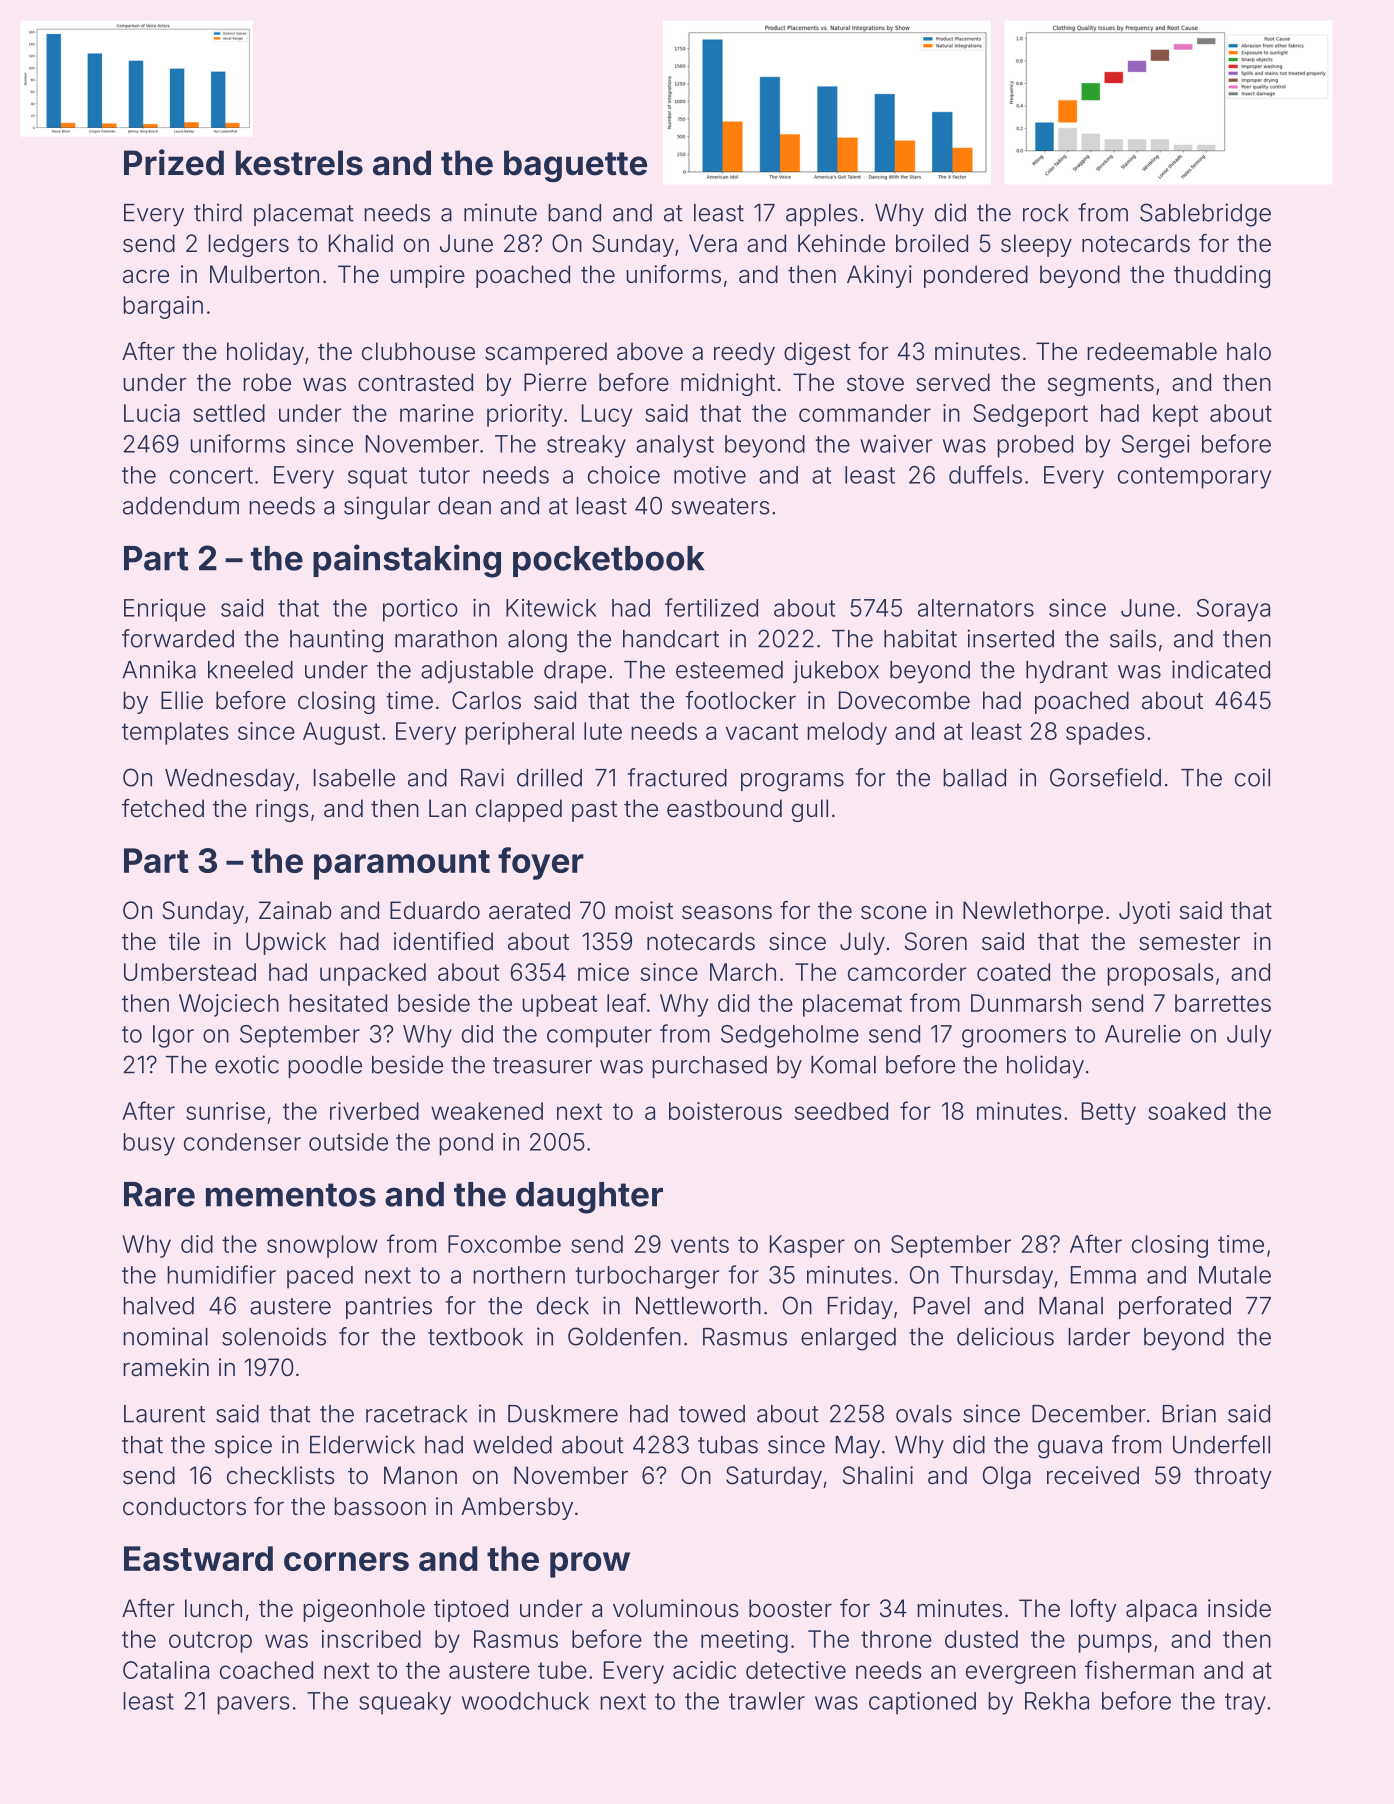 Image resolution: width=1394 pixels, height=1804 pixels. What do you see at coordinates (1175, 1307) in the image?
I see `perforated` at bounding box center [1175, 1307].
